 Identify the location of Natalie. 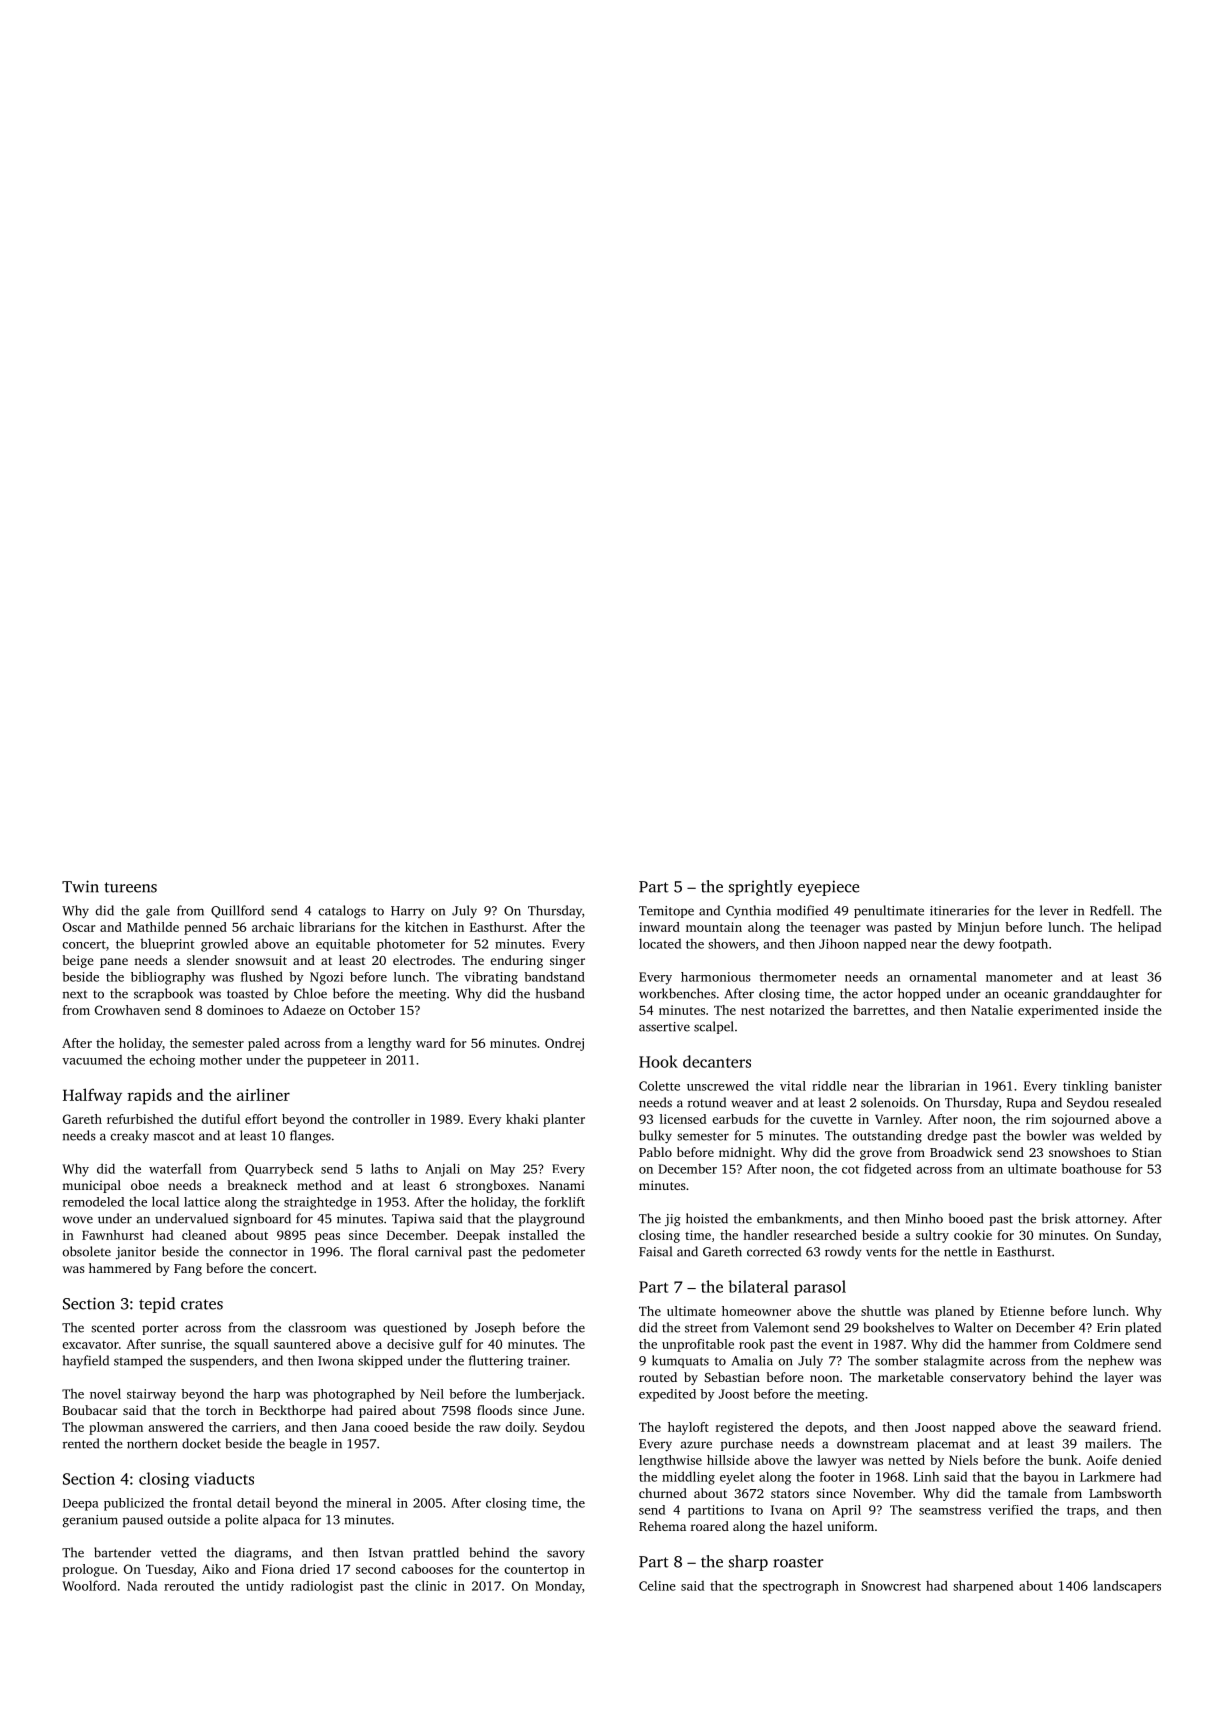
(992, 1010).
